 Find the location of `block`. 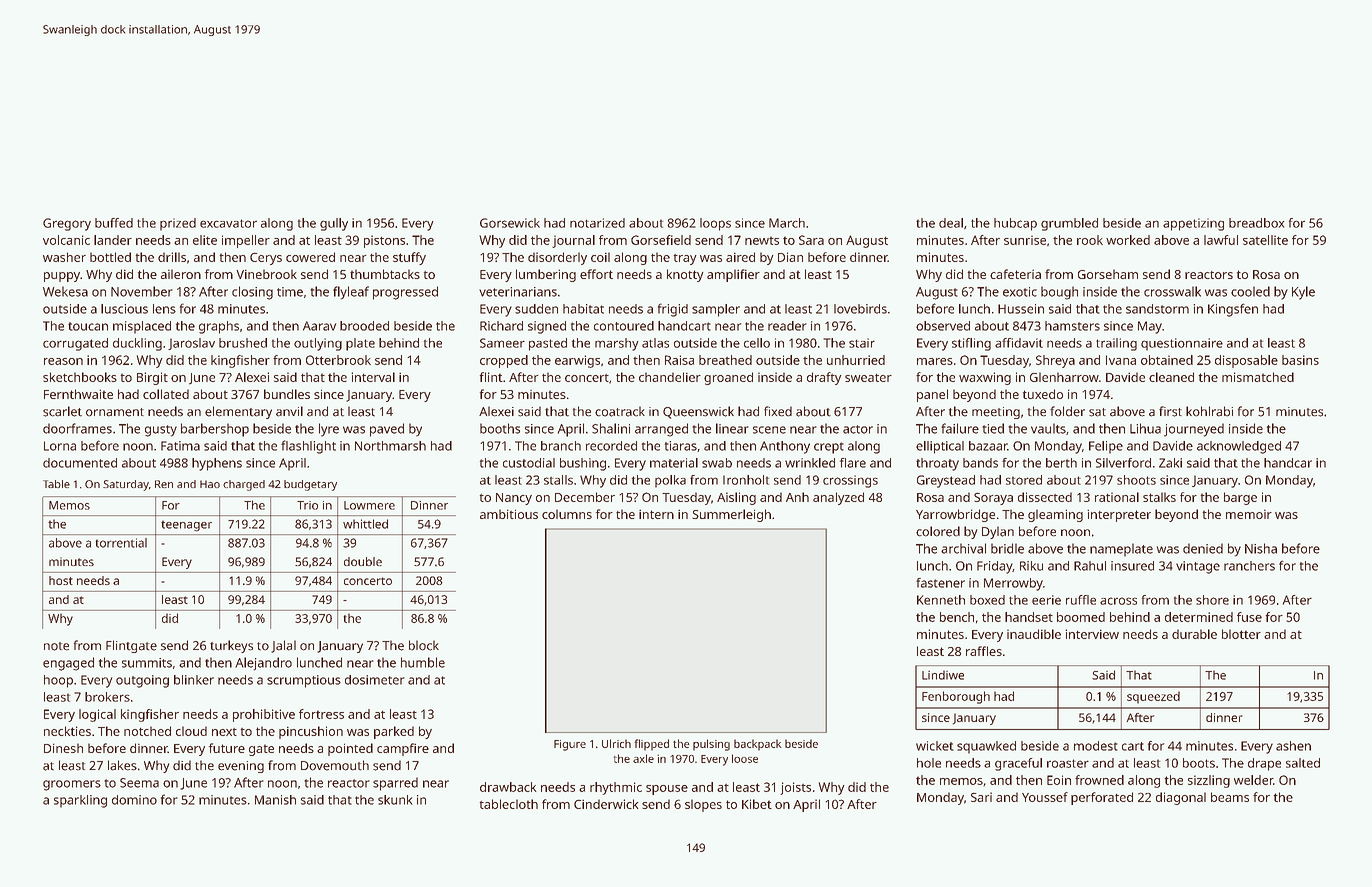

block is located at coordinates (424, 645).
